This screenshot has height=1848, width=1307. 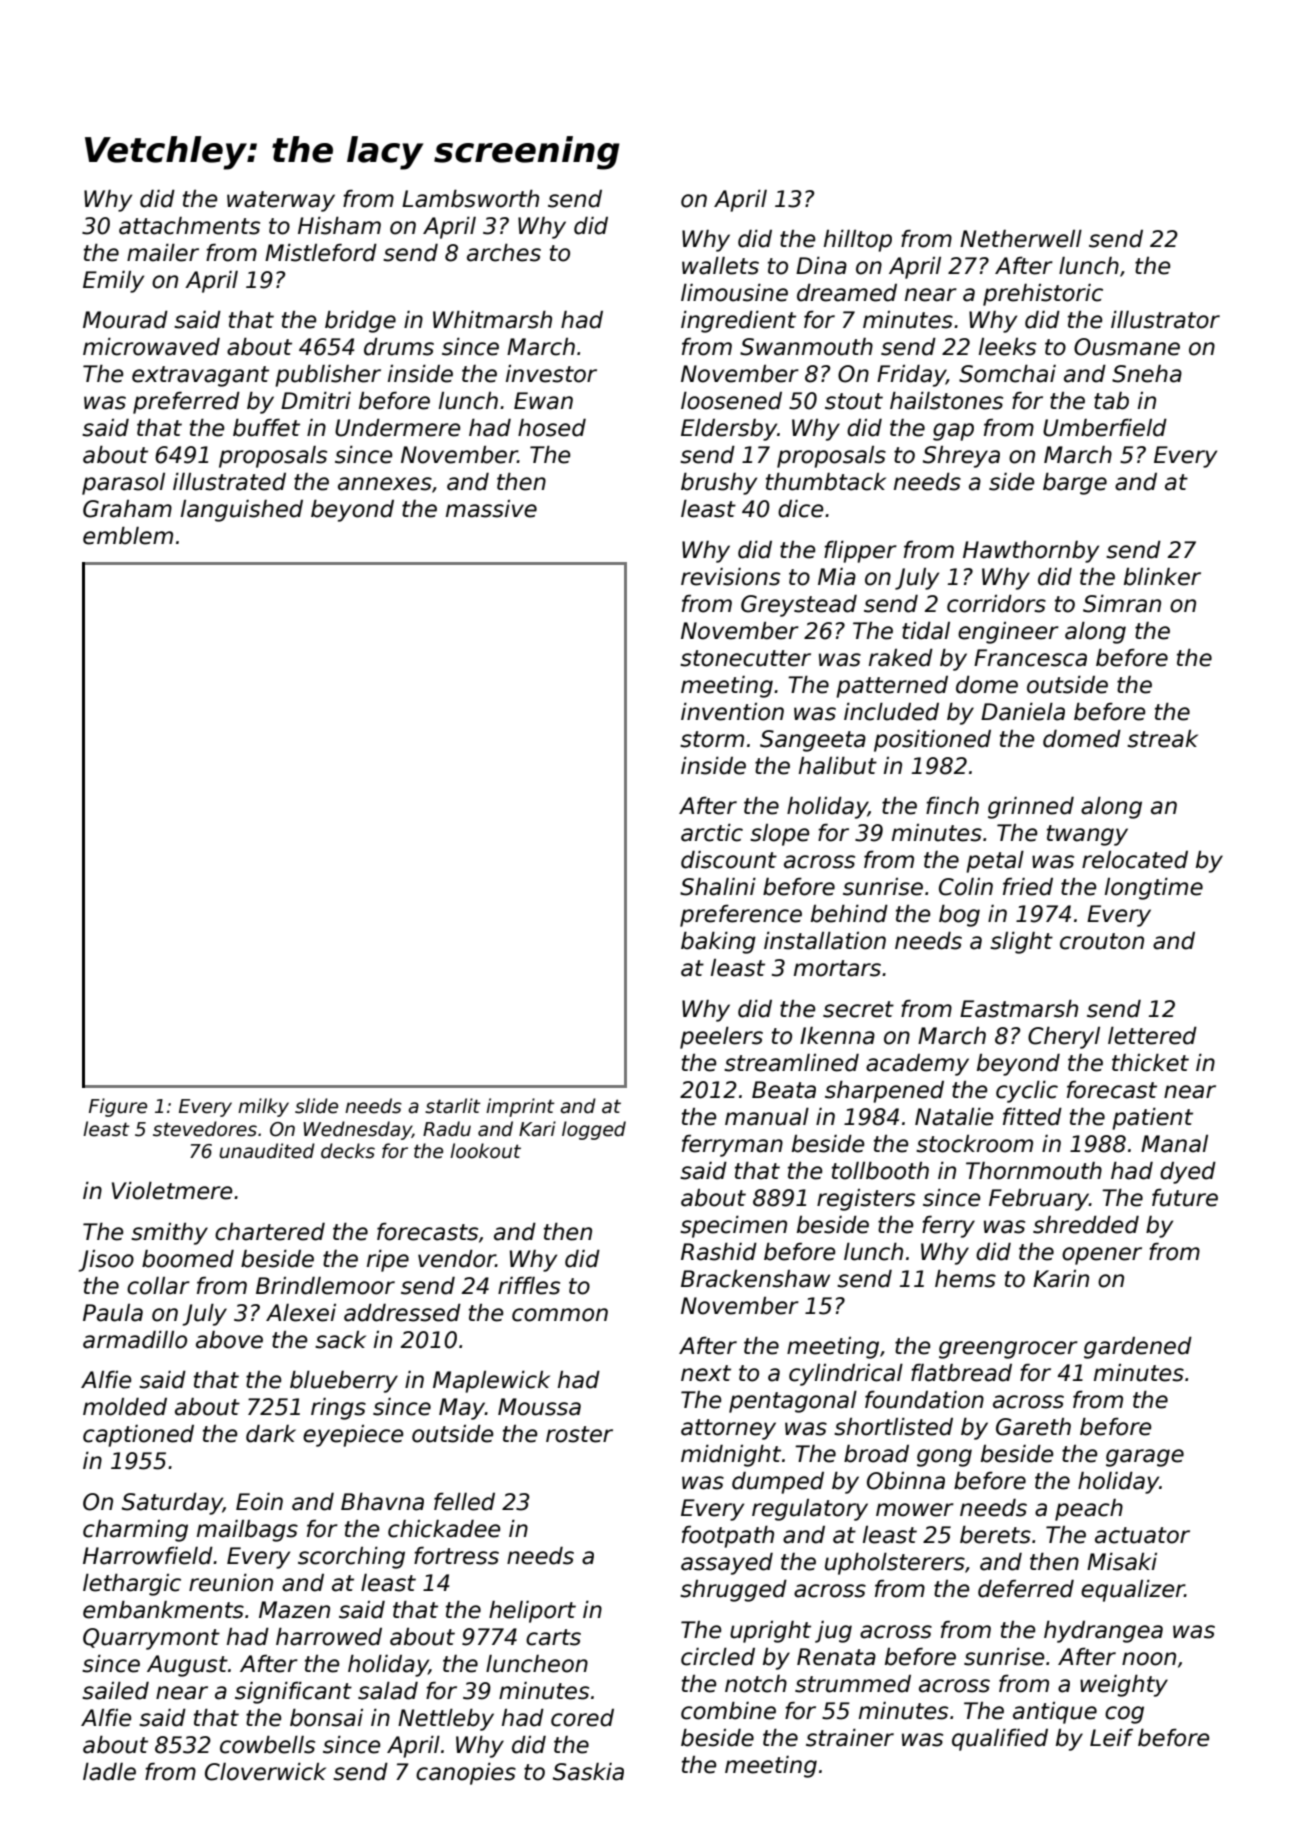 What do you see at coordinates (712, 833) in the screenshot?
I see `arctic` at bounding box center [712, 833].
